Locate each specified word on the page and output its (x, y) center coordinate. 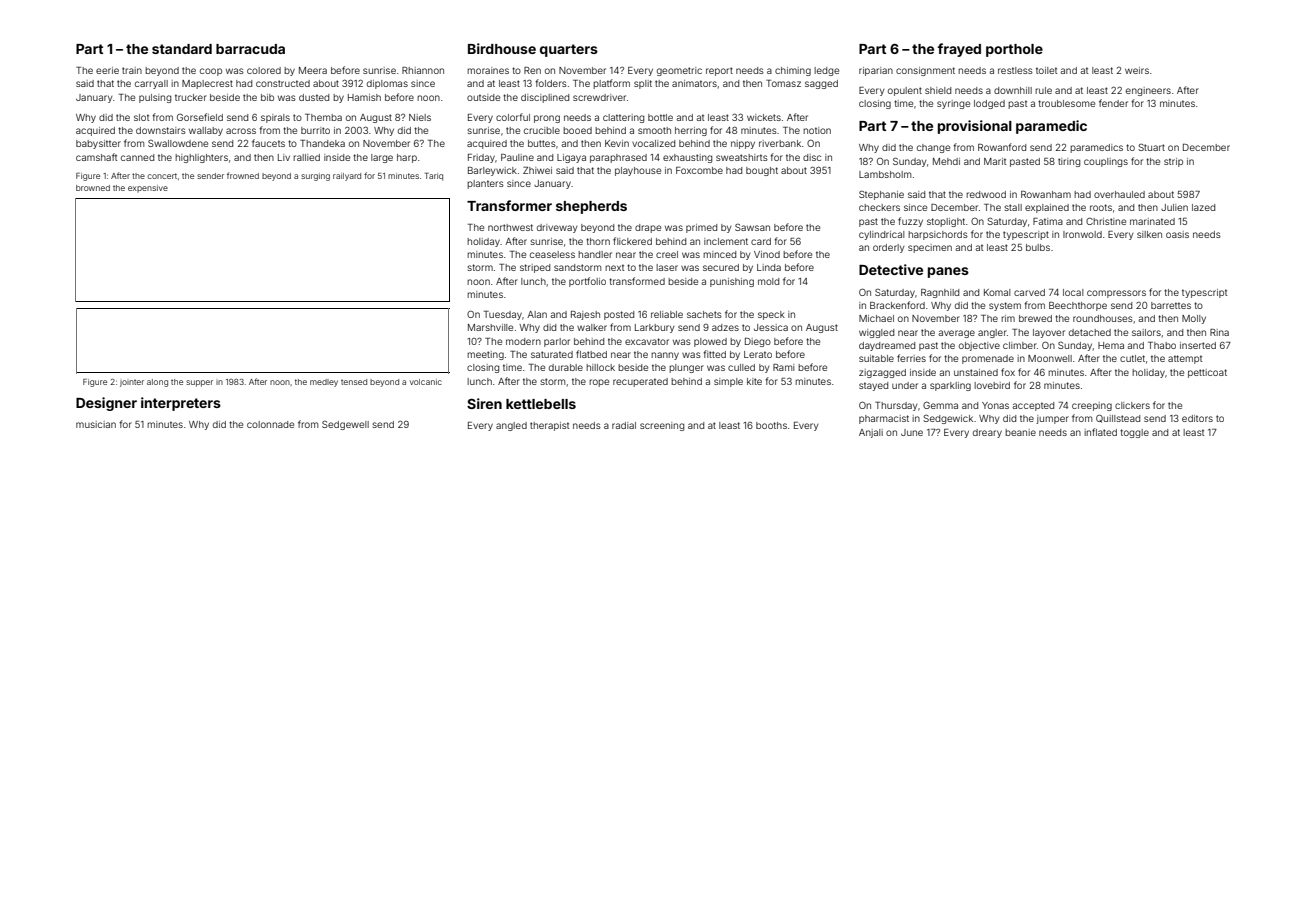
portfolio (587, 282)
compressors (1116, 294)
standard (182, 49)
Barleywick (492, 171)
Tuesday (503, 315)
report (719, 71)
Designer (106, 404)
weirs (1137, 70)
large (382, 158)
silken (1149, 234)
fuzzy (910, 222)
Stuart (1151, 147)
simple (728, 382)
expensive (148, 188)
